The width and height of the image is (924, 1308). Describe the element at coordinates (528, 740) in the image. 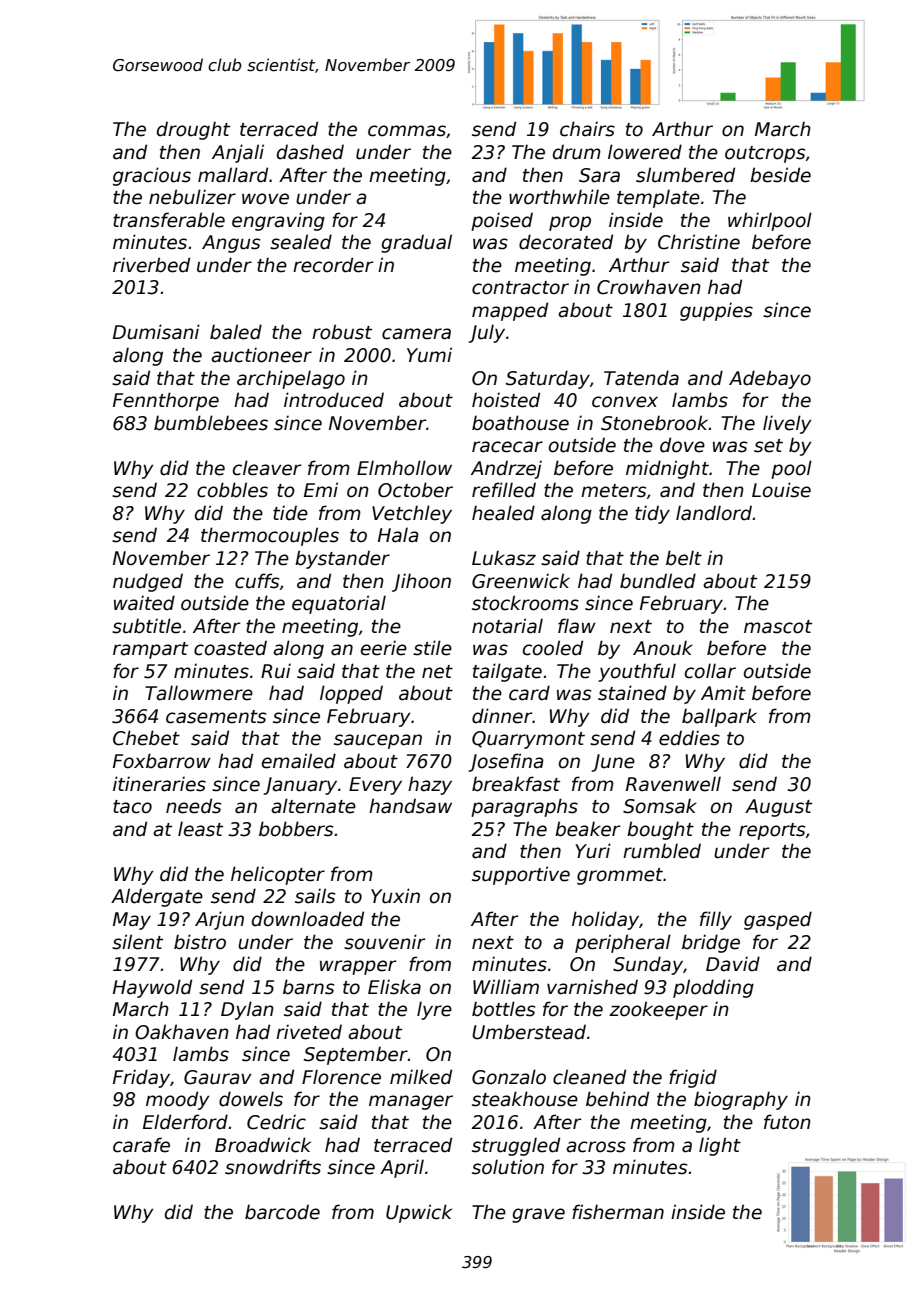

I see `Quarrymont` at that location.
